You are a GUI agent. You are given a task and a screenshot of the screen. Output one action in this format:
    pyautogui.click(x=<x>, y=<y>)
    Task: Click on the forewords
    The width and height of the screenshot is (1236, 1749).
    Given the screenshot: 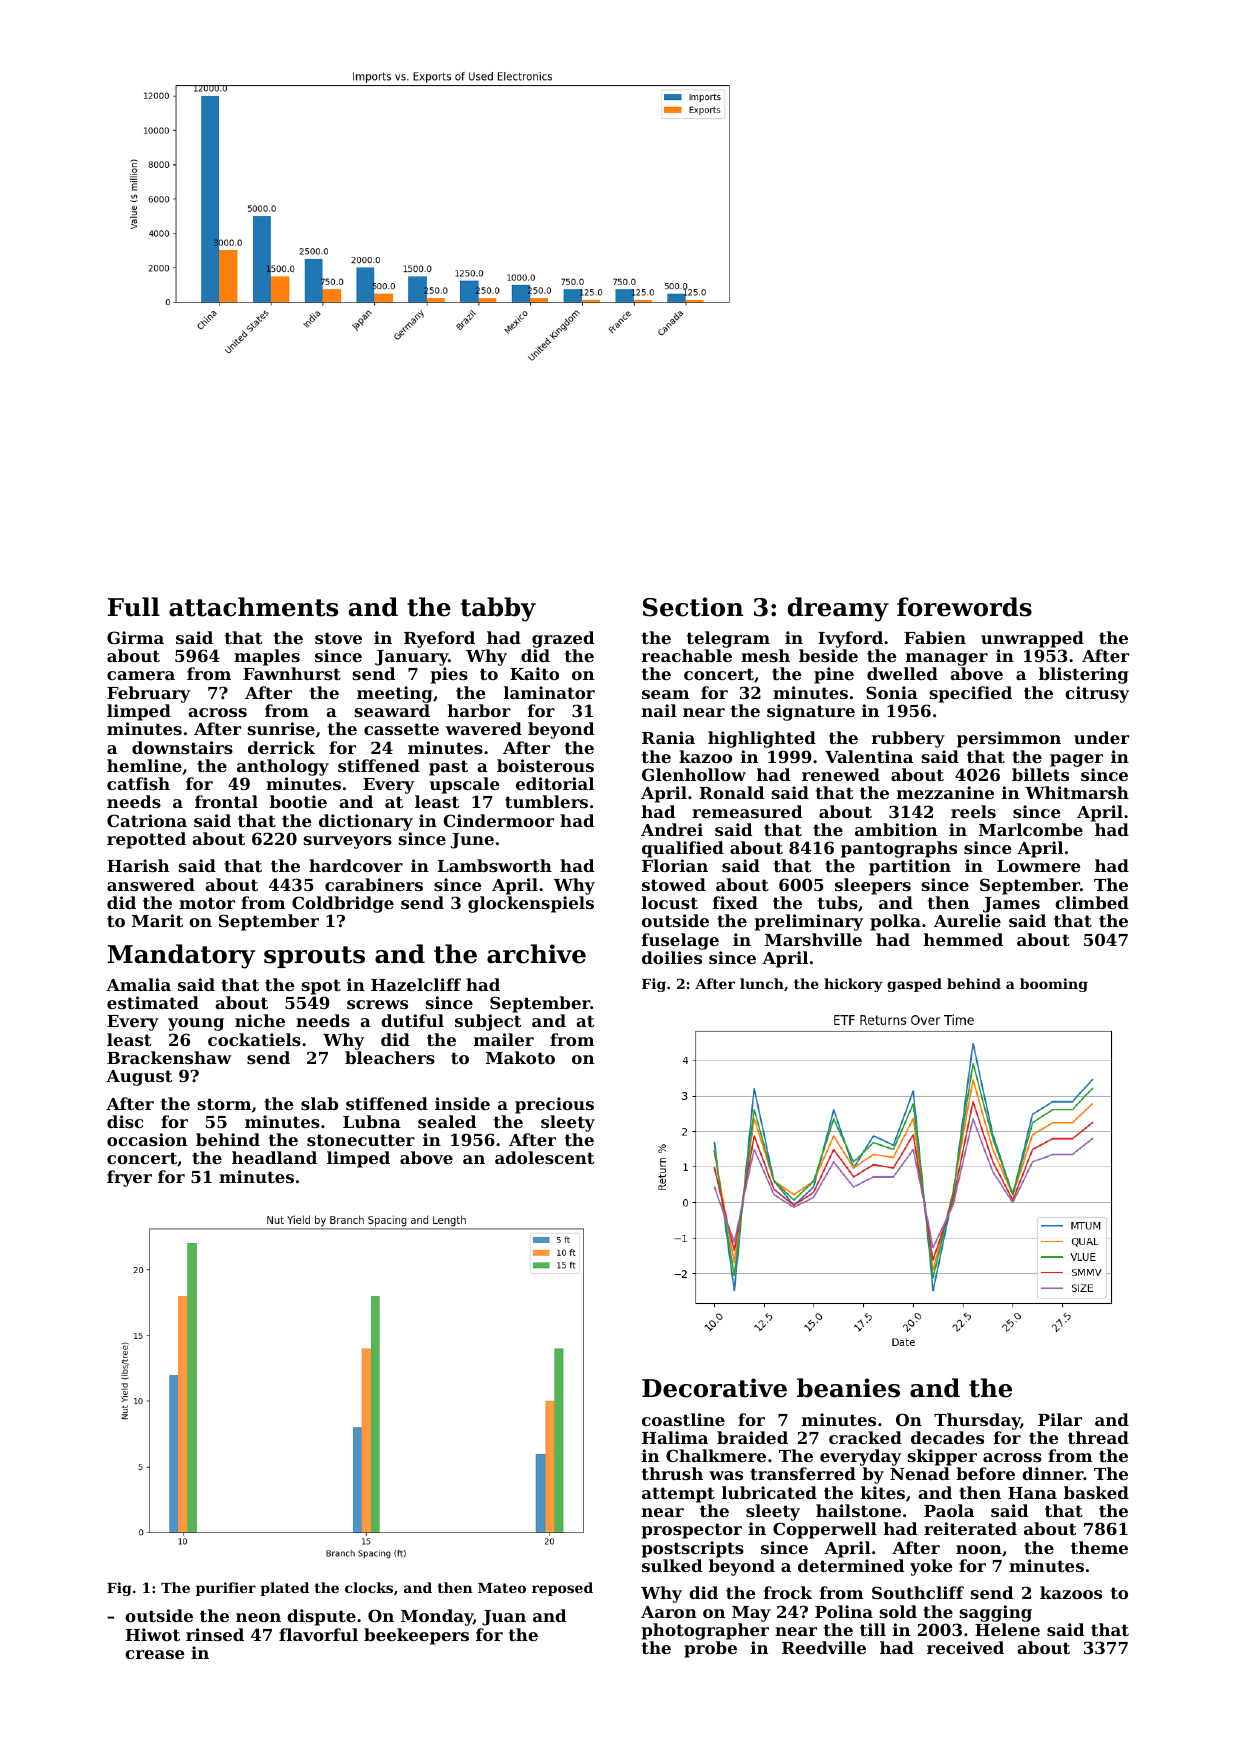 What is the action you would take?
    pyautogui.click(x=964, y=607)
